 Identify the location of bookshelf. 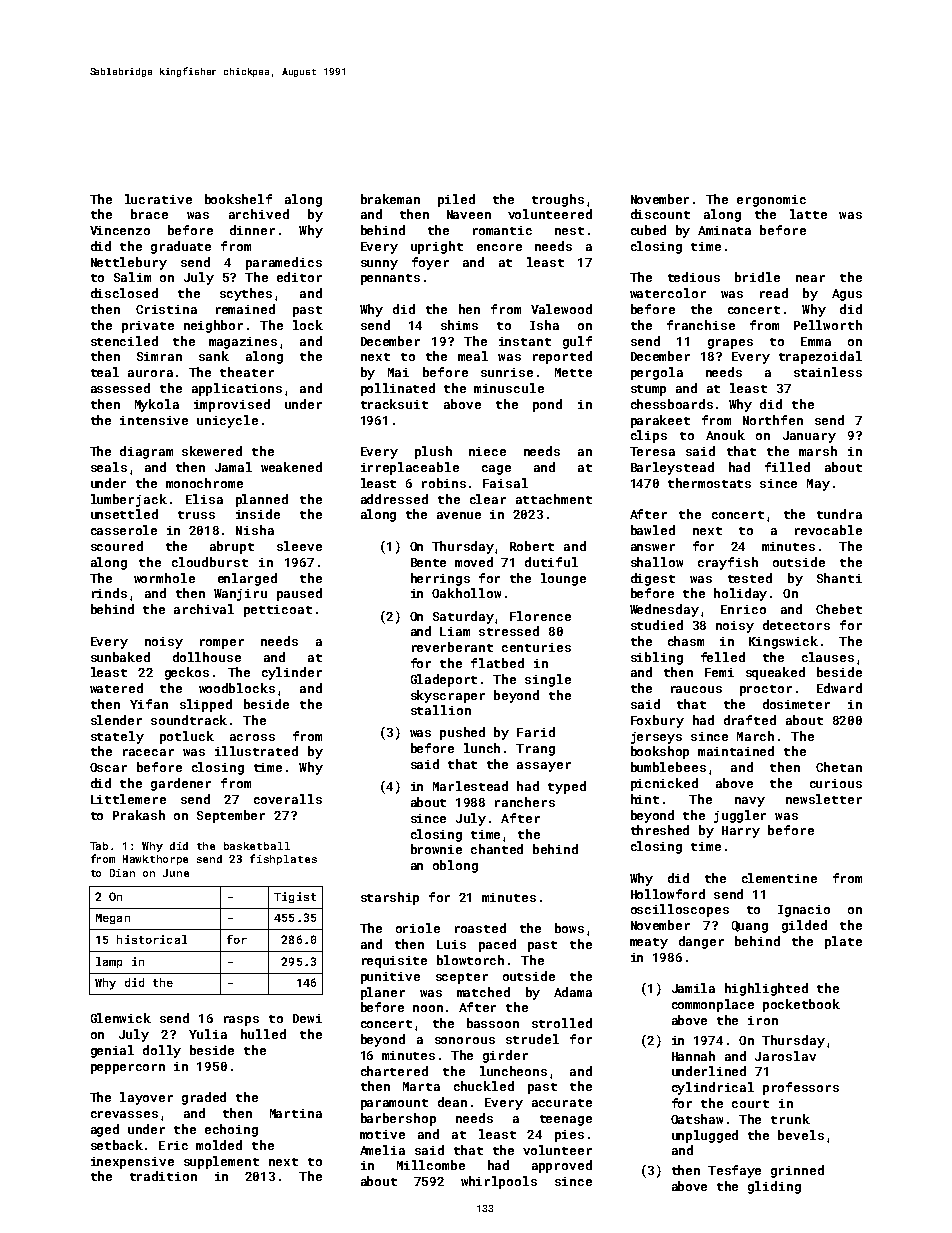
(238, 199).
